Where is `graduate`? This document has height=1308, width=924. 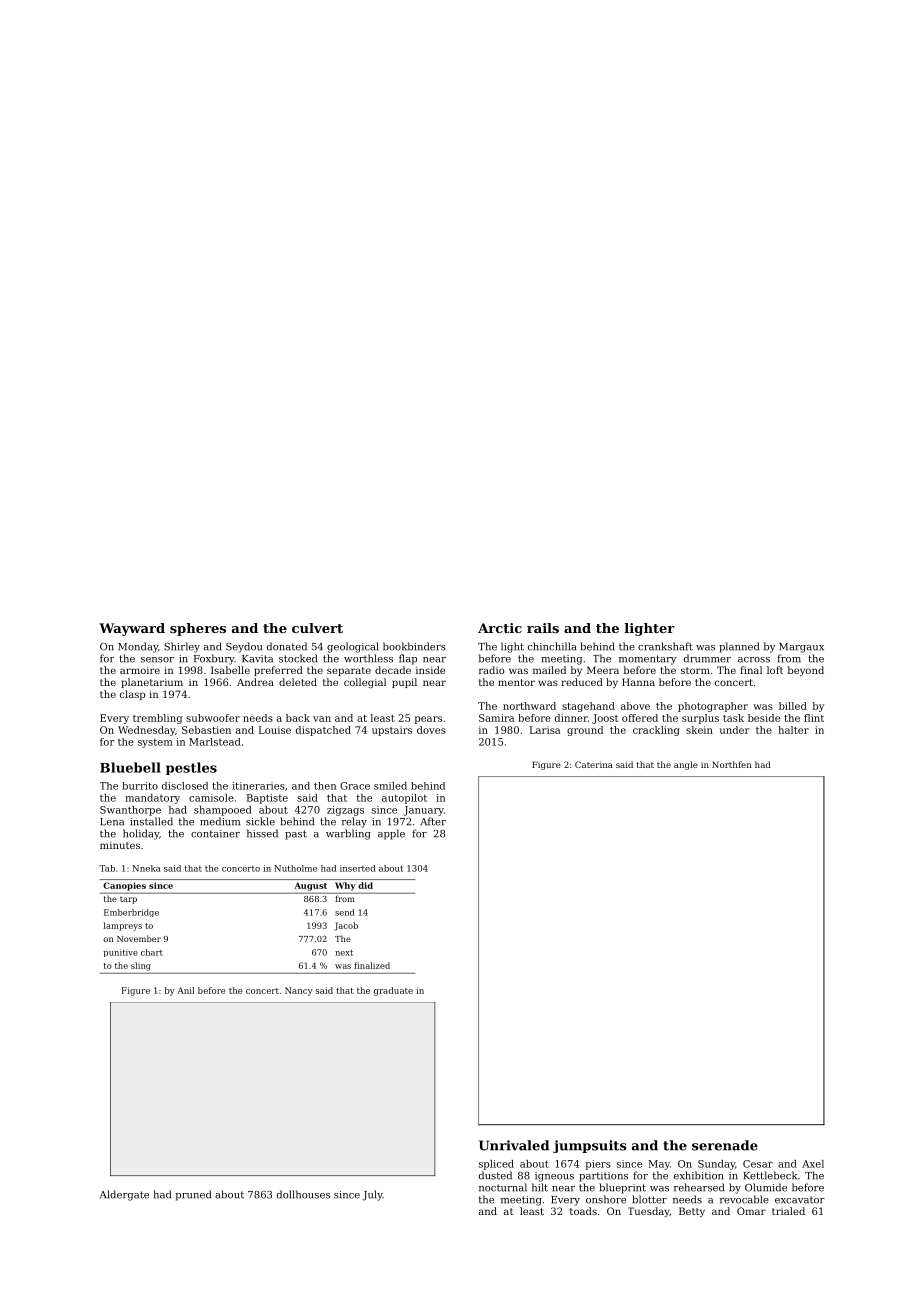 graduate is located at coordinates (393, 991).
